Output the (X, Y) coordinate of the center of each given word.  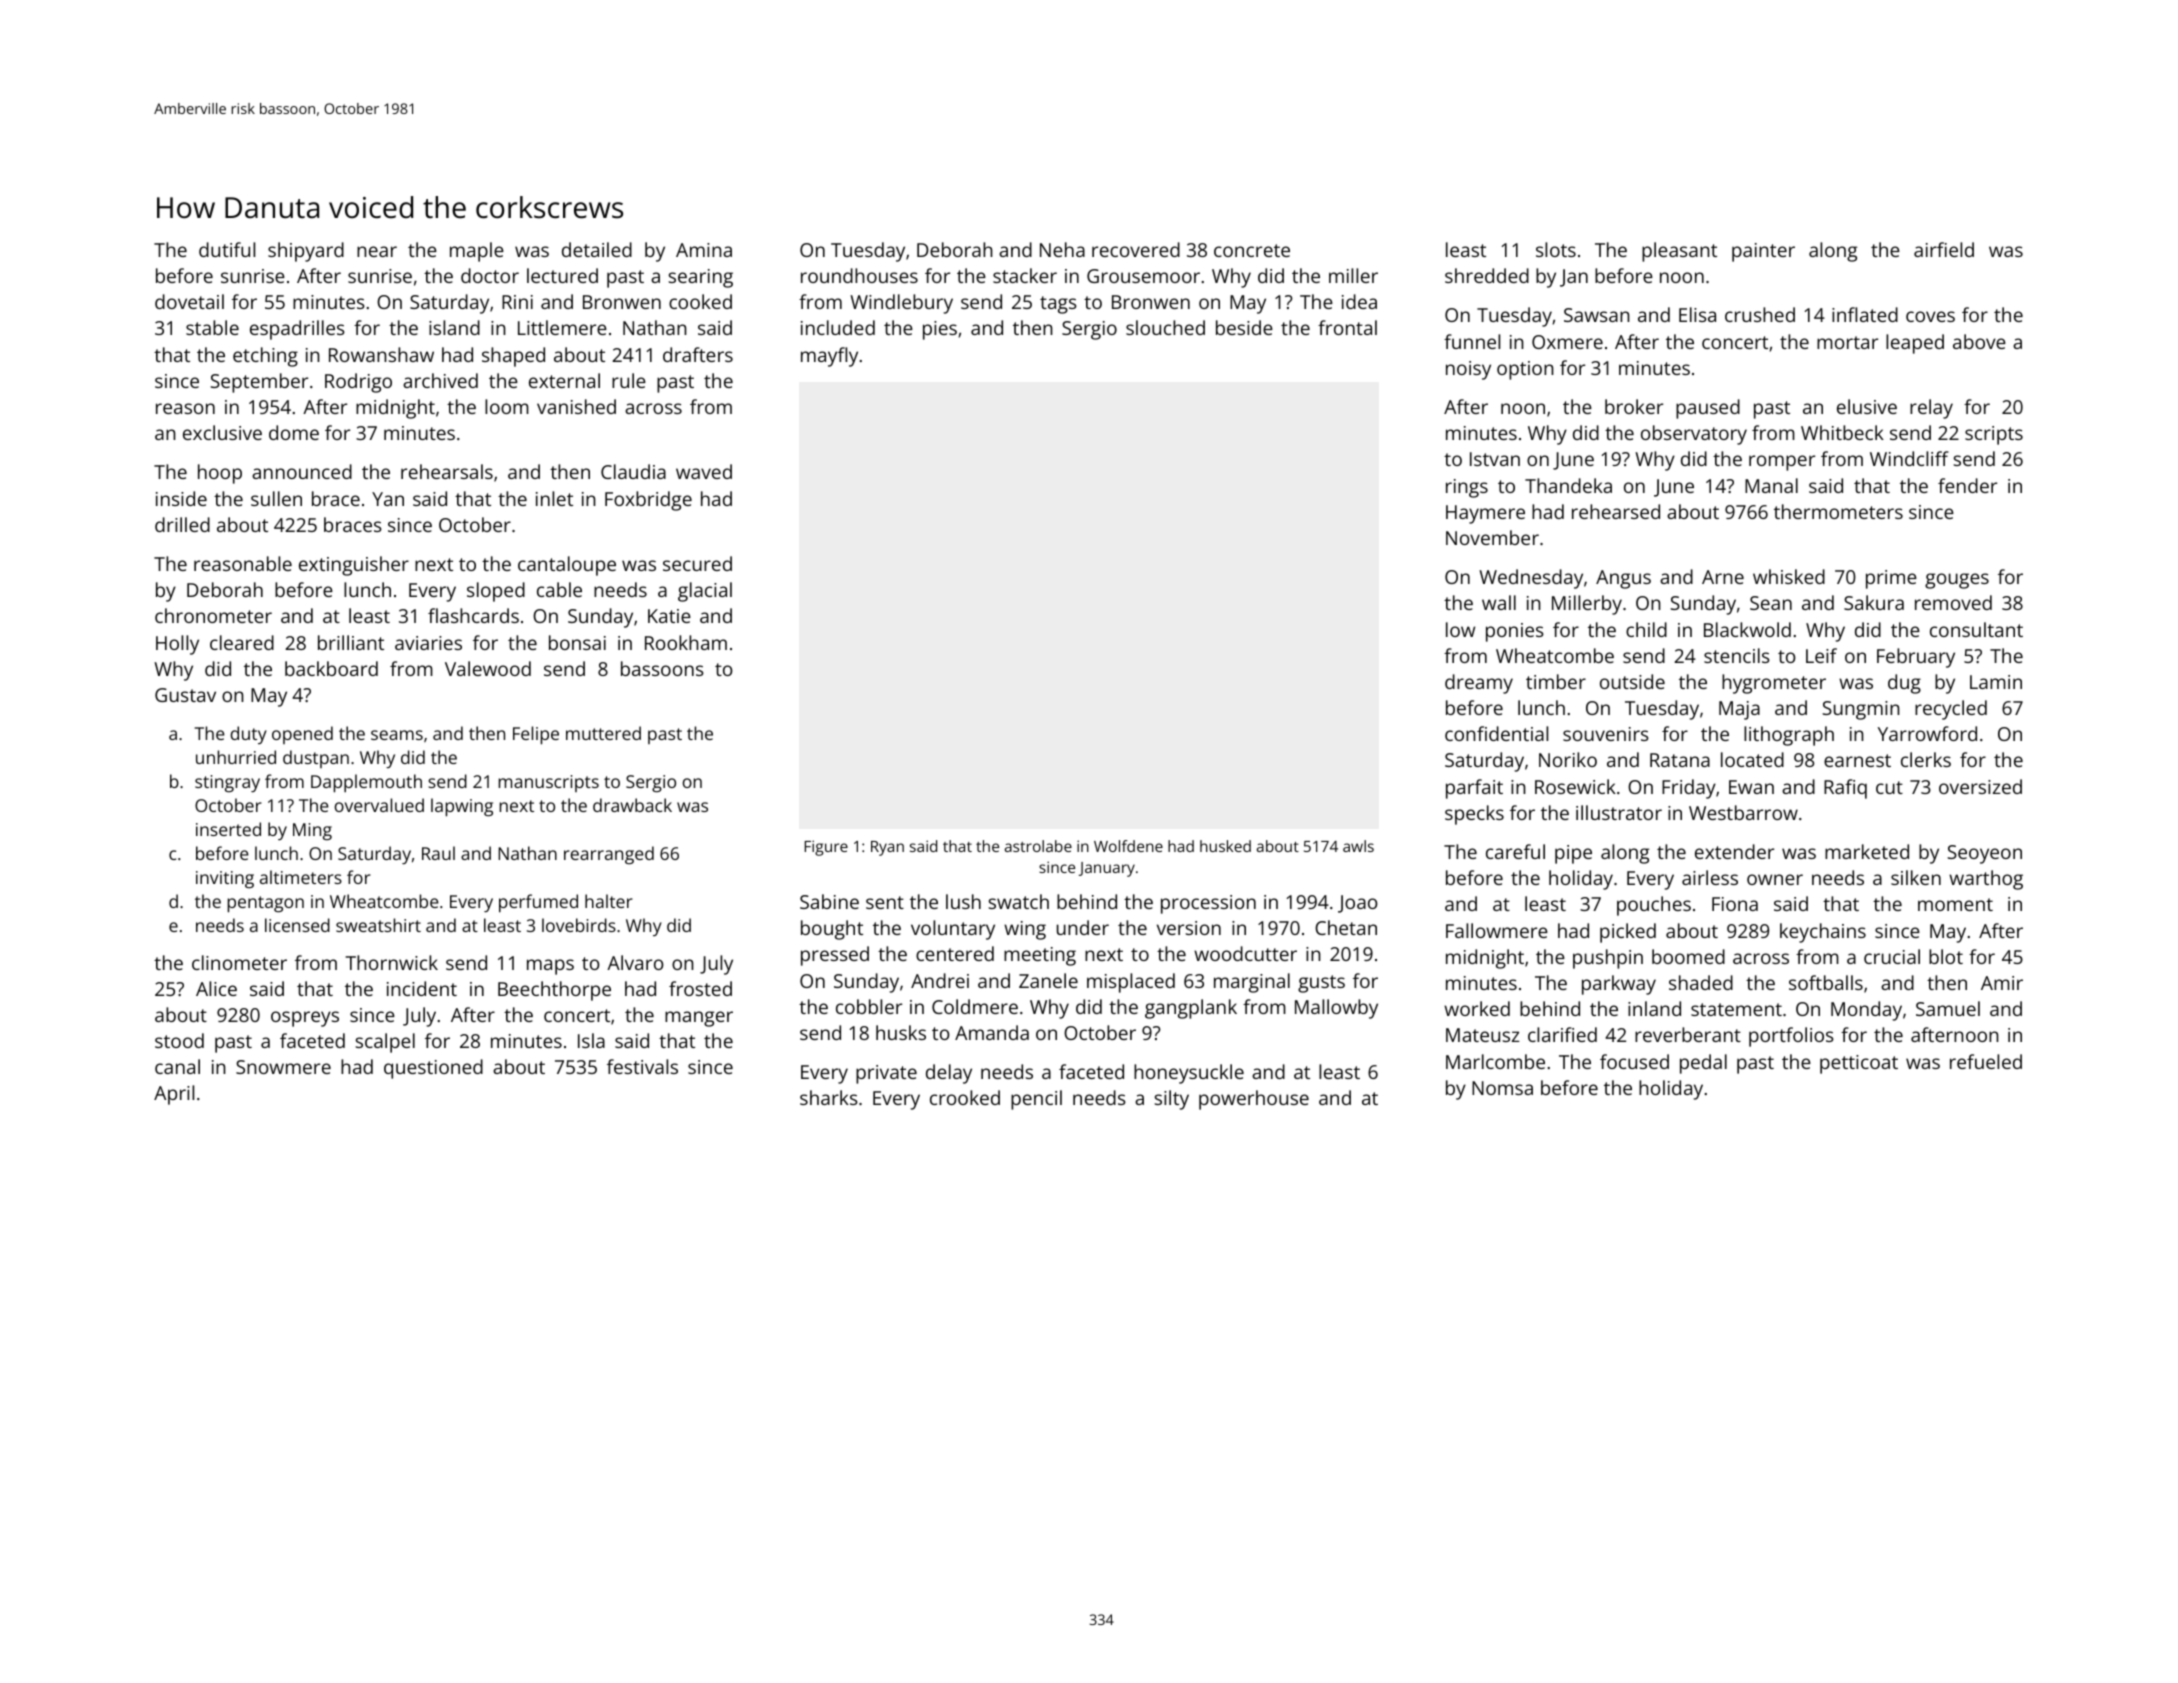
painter (1763, 252)
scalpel (385, 1043)
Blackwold (1747, 629)
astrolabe (1038, 846)
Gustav (185, 695)
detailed (597, 249)
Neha (1062, 249)
